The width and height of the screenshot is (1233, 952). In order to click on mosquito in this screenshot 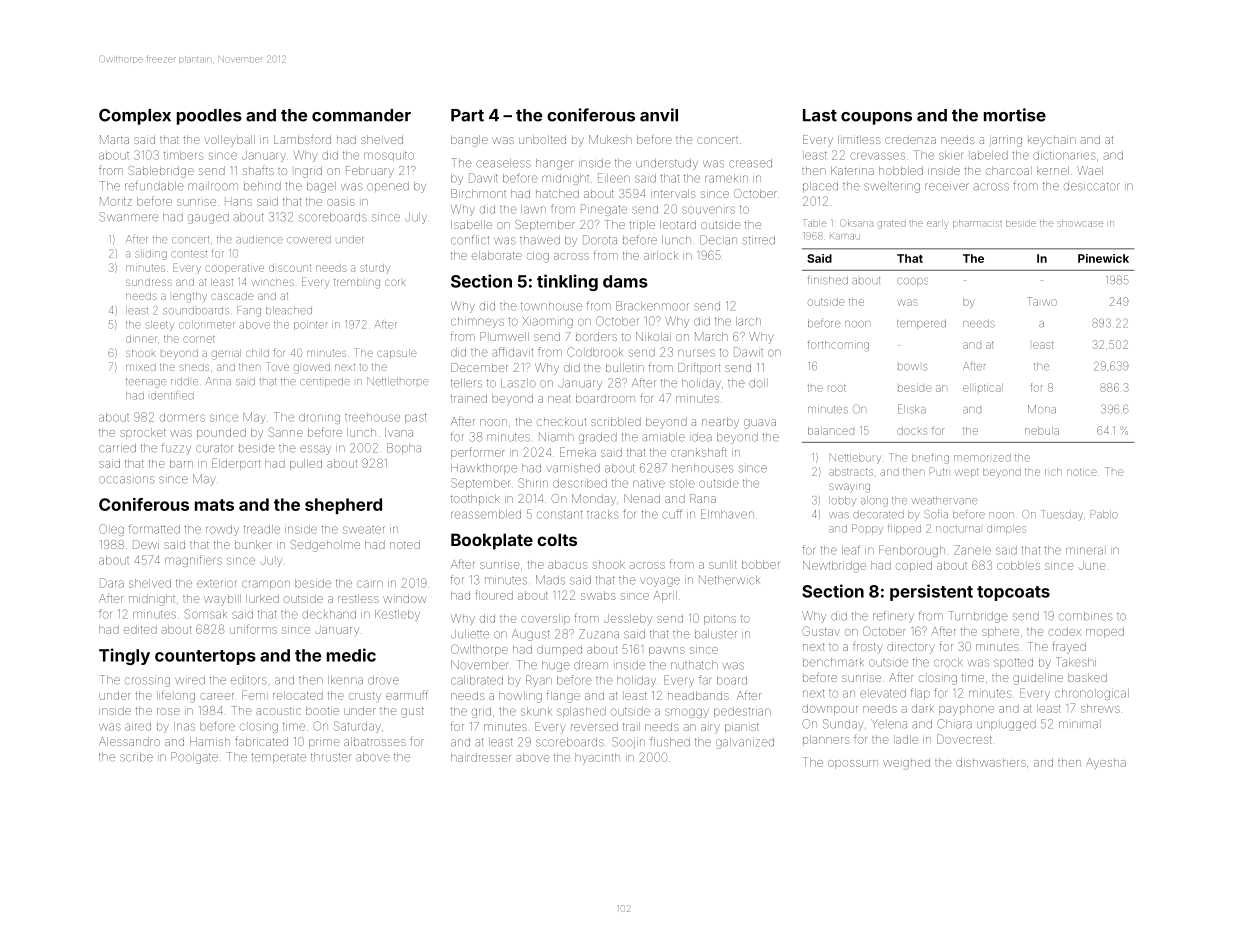, I will do `click(389, 156)`.
